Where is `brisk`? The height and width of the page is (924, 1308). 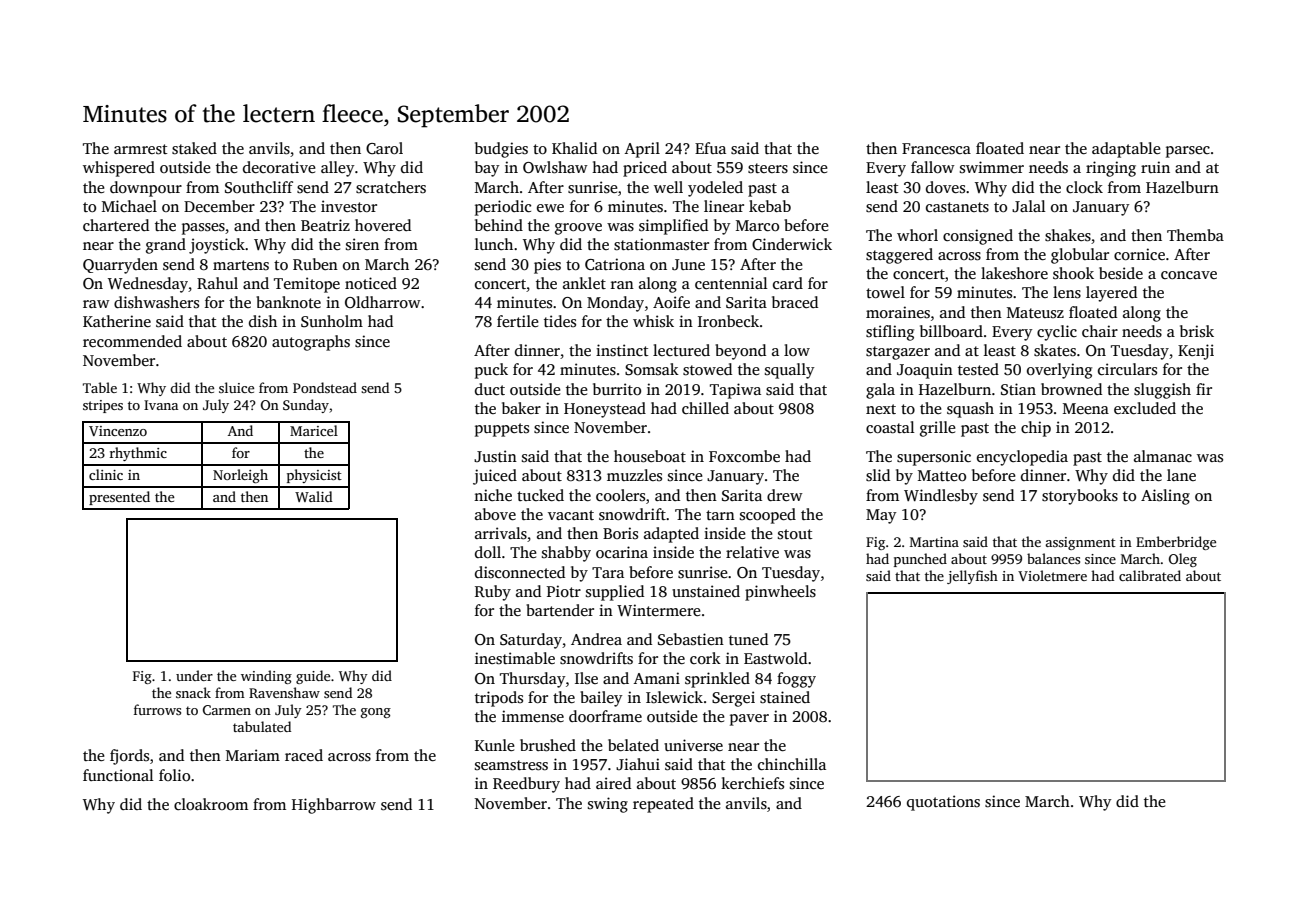
brisk is located at coordinates (1197, 331).
